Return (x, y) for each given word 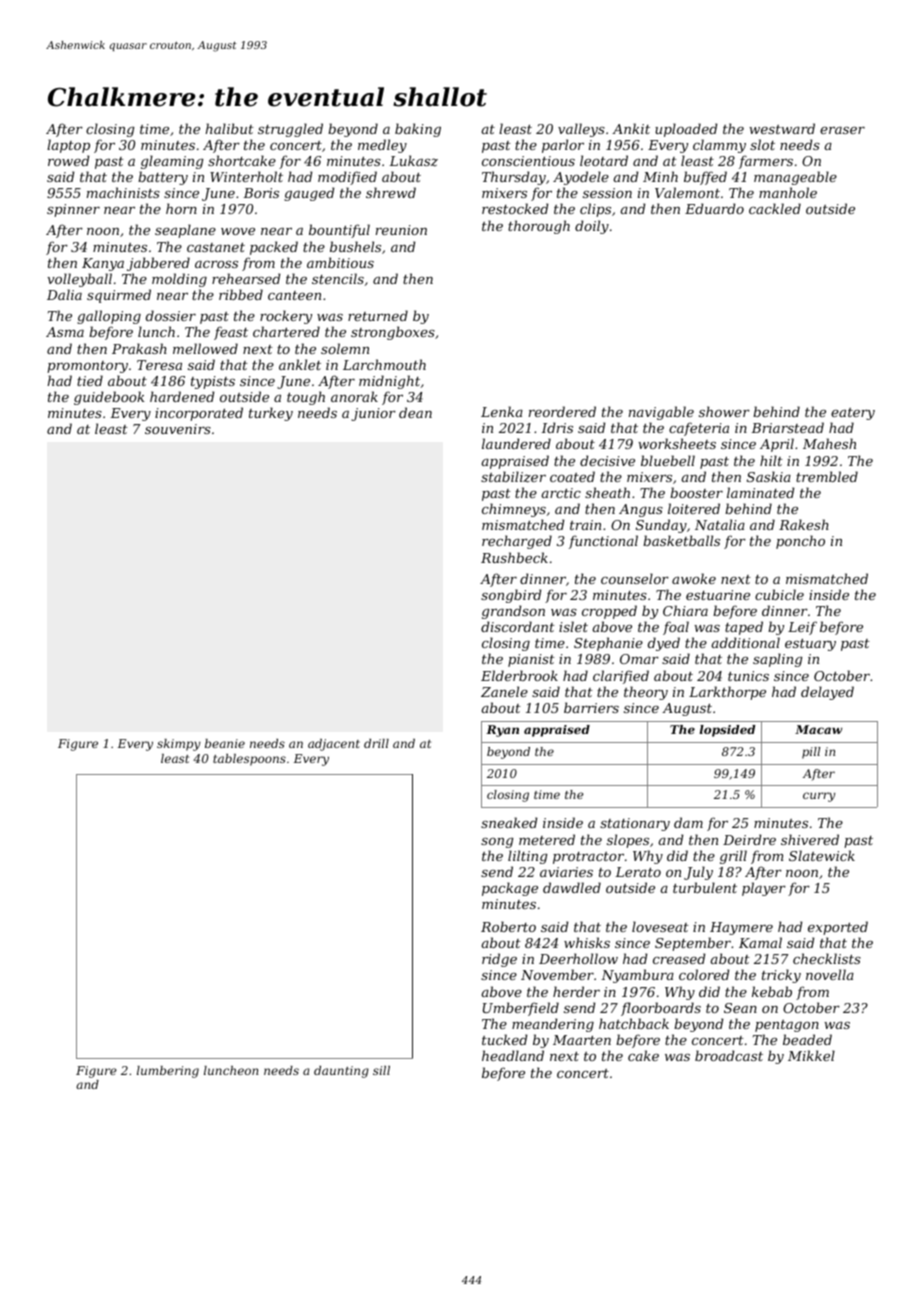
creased (679, 958)
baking (418, 130)
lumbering (168, 1072)
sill (381, 1070)
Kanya (103, 264)
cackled (775, 208)
